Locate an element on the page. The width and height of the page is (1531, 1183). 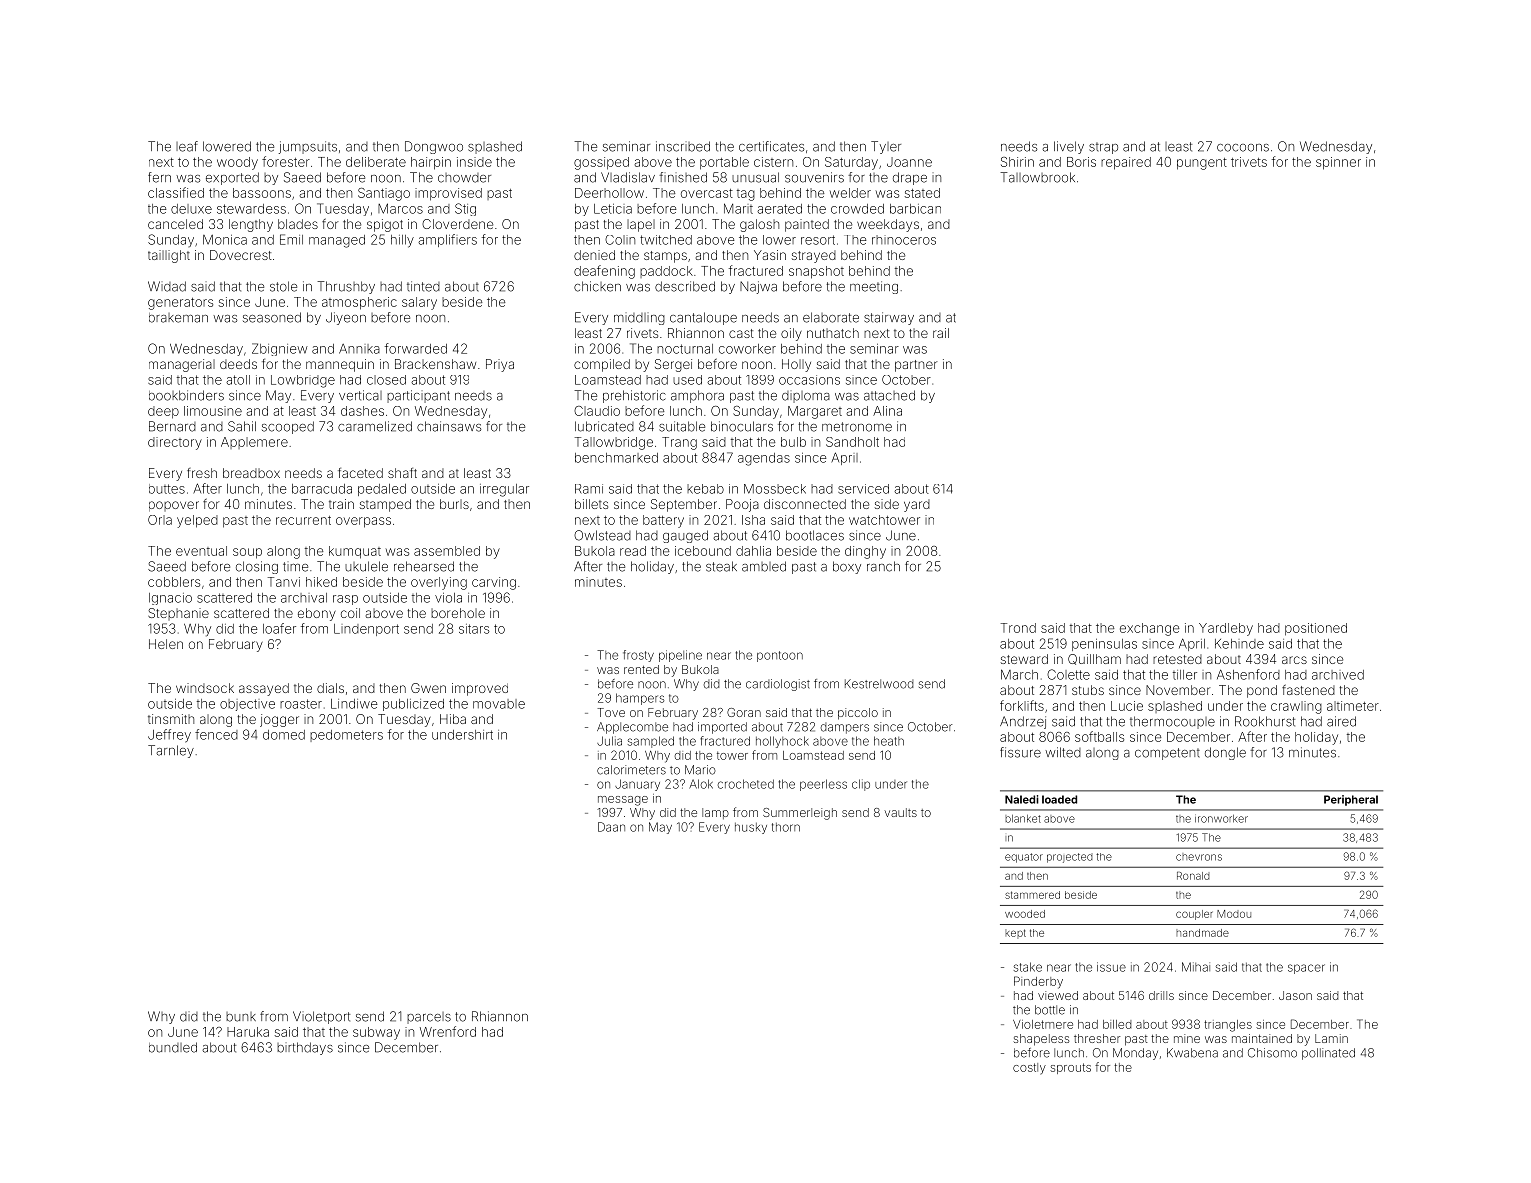
Lindenport is located at coordinates (366, 630).
